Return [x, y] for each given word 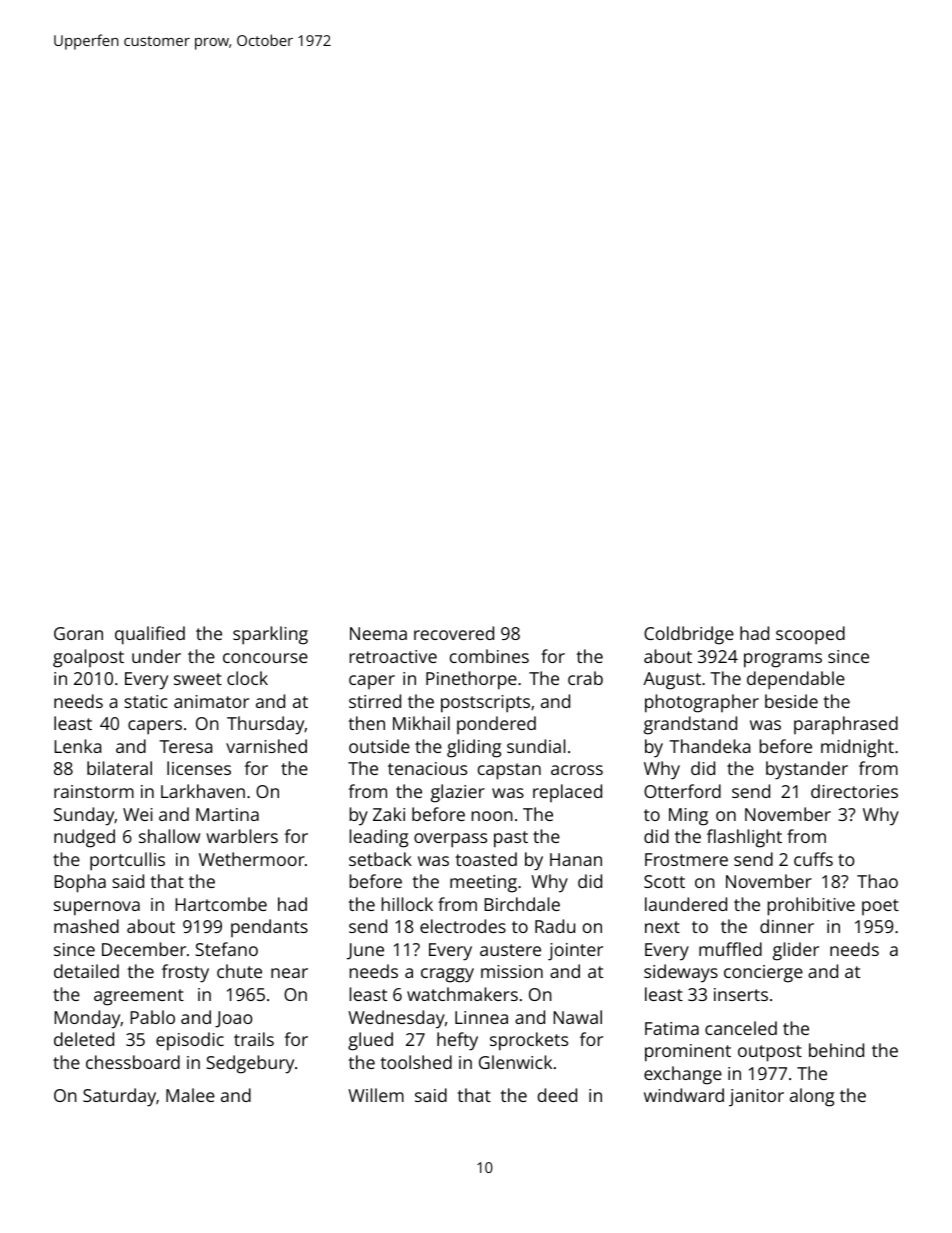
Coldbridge [689, 635]
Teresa [185, 746]
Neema [378, 633]
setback [380, 859]
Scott [664, 881]
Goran [78, 633]
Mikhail [421, 723]
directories [854, 791]
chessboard [133, 1062]
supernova [97, 908]
